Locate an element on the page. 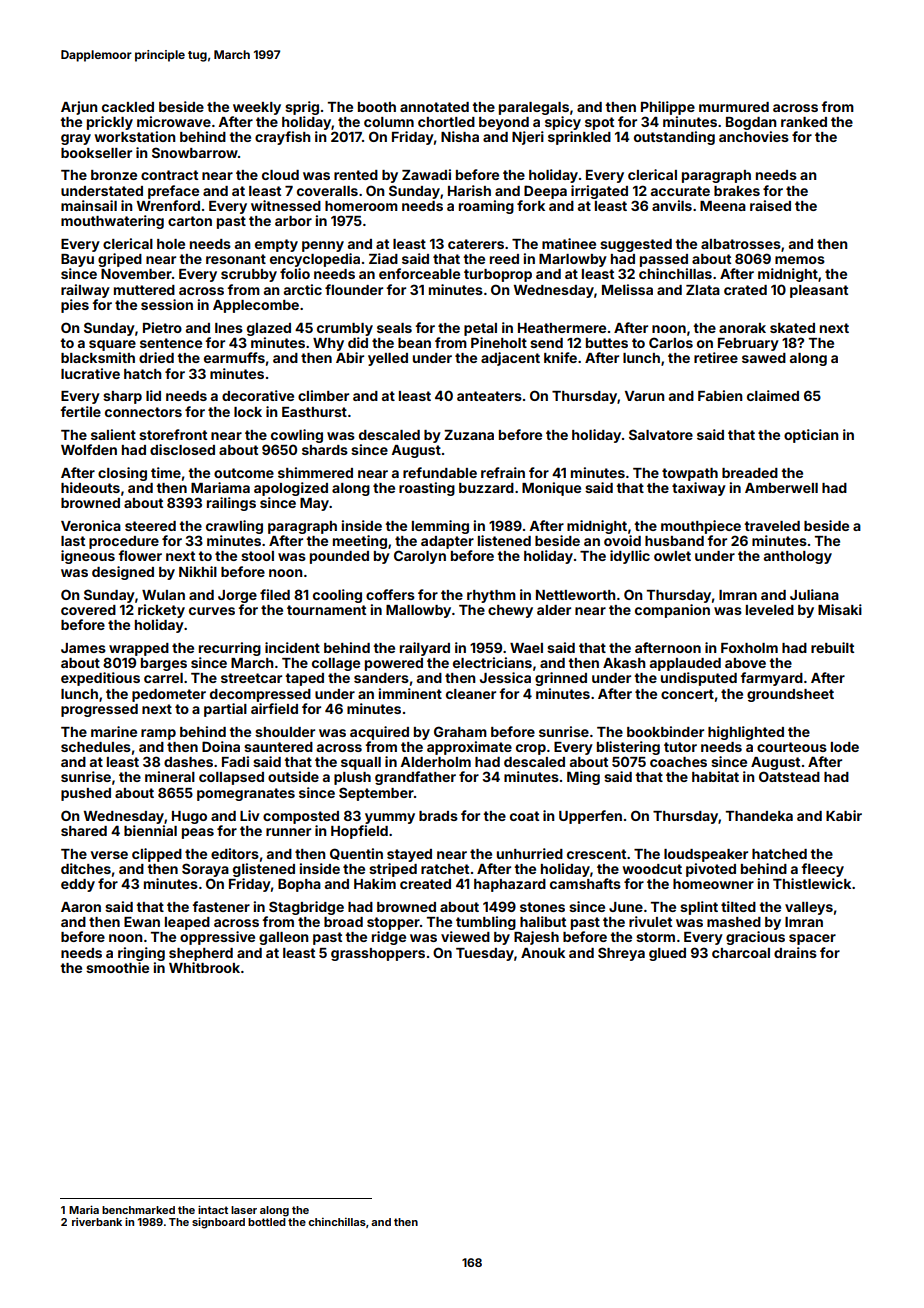 This page has height=1308, width=924. laser is located at coordinates (244, 1210).
